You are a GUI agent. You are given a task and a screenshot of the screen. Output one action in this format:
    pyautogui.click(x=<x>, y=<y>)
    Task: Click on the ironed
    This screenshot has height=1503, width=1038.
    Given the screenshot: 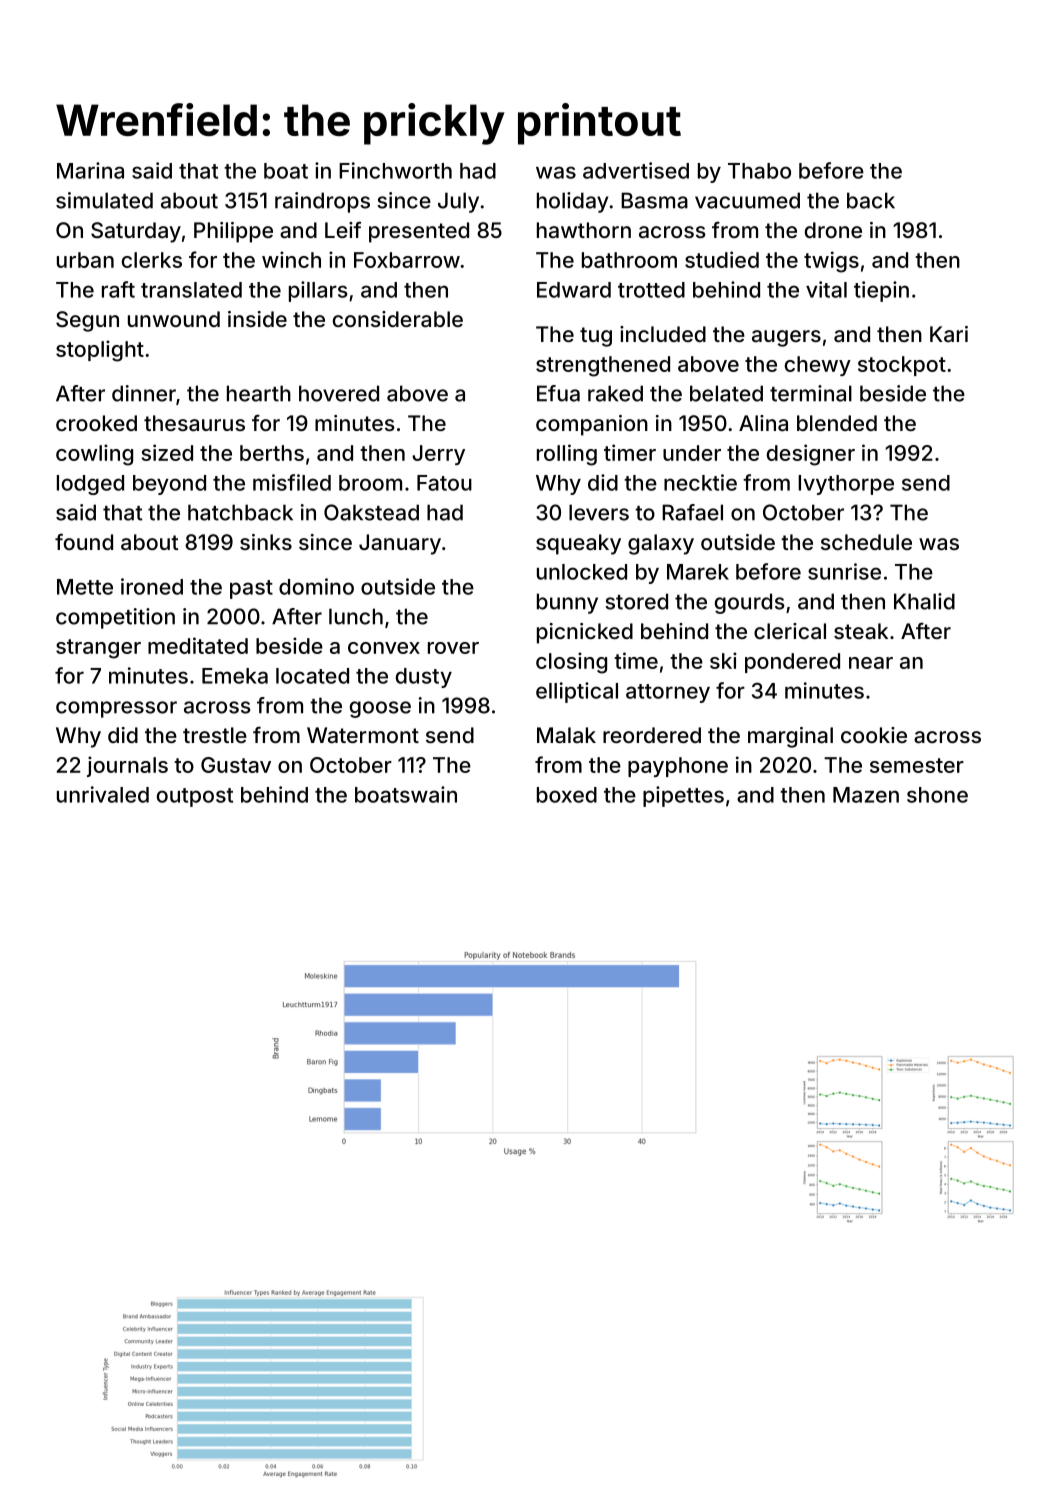 What is the action you would take?
    pyautogui.click(x=152, y=586)
